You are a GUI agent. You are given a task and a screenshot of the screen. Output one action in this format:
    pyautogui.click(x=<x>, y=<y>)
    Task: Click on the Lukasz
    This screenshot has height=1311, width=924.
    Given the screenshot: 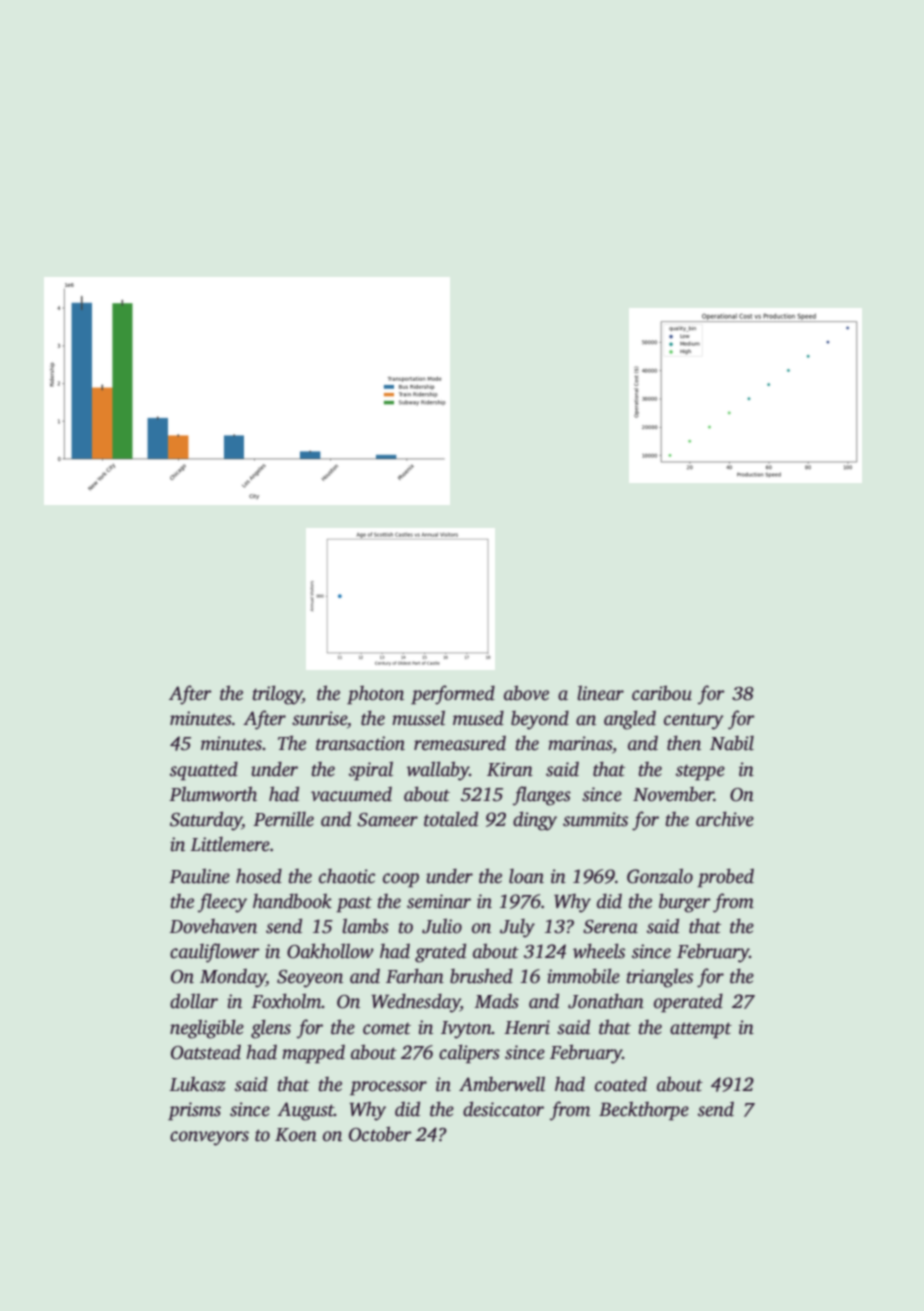 What is the action you would take?
    pyautogui.click(x=197, y=1084)
